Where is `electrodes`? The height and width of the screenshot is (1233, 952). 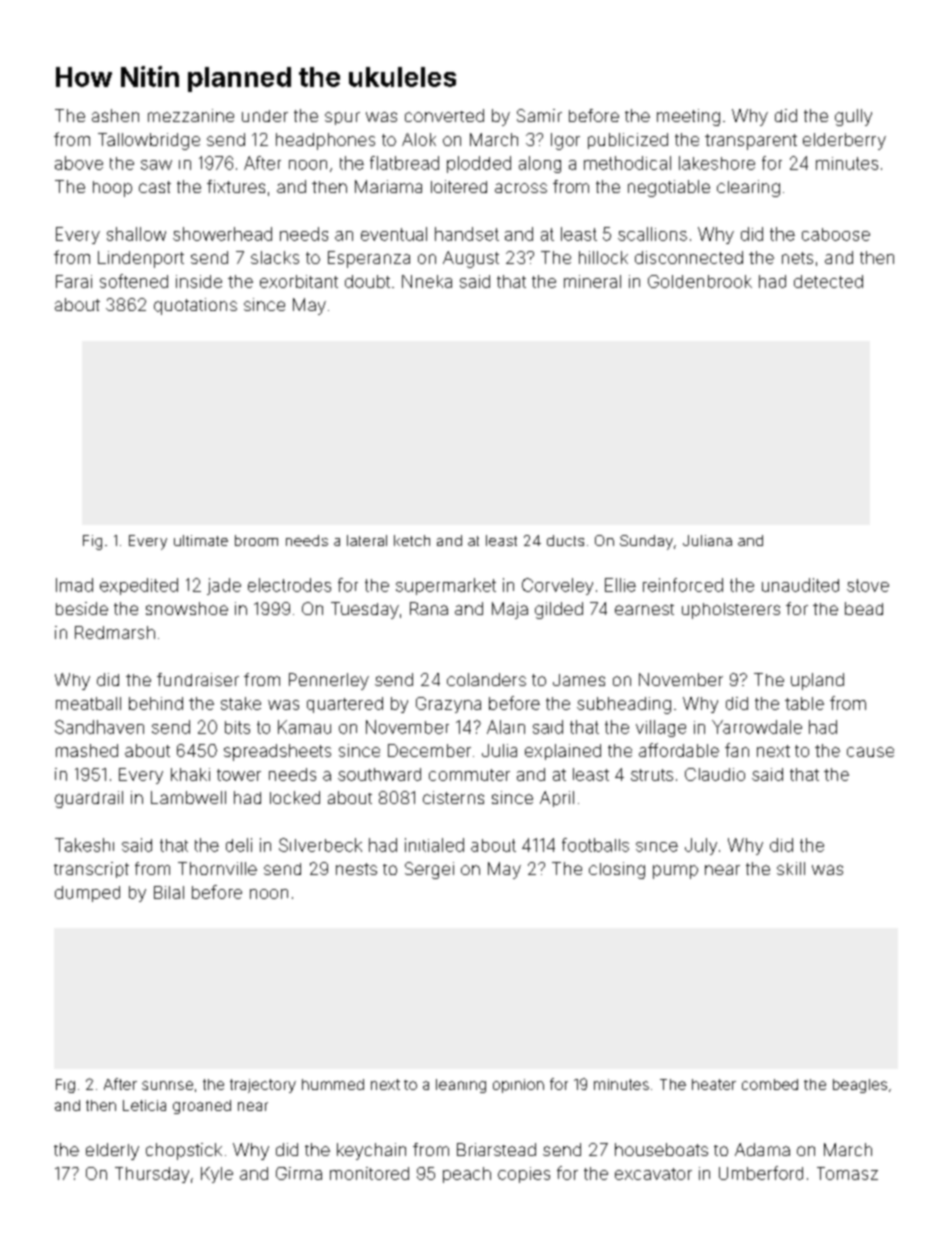 electrodes is located at coordinates (289, 585).
